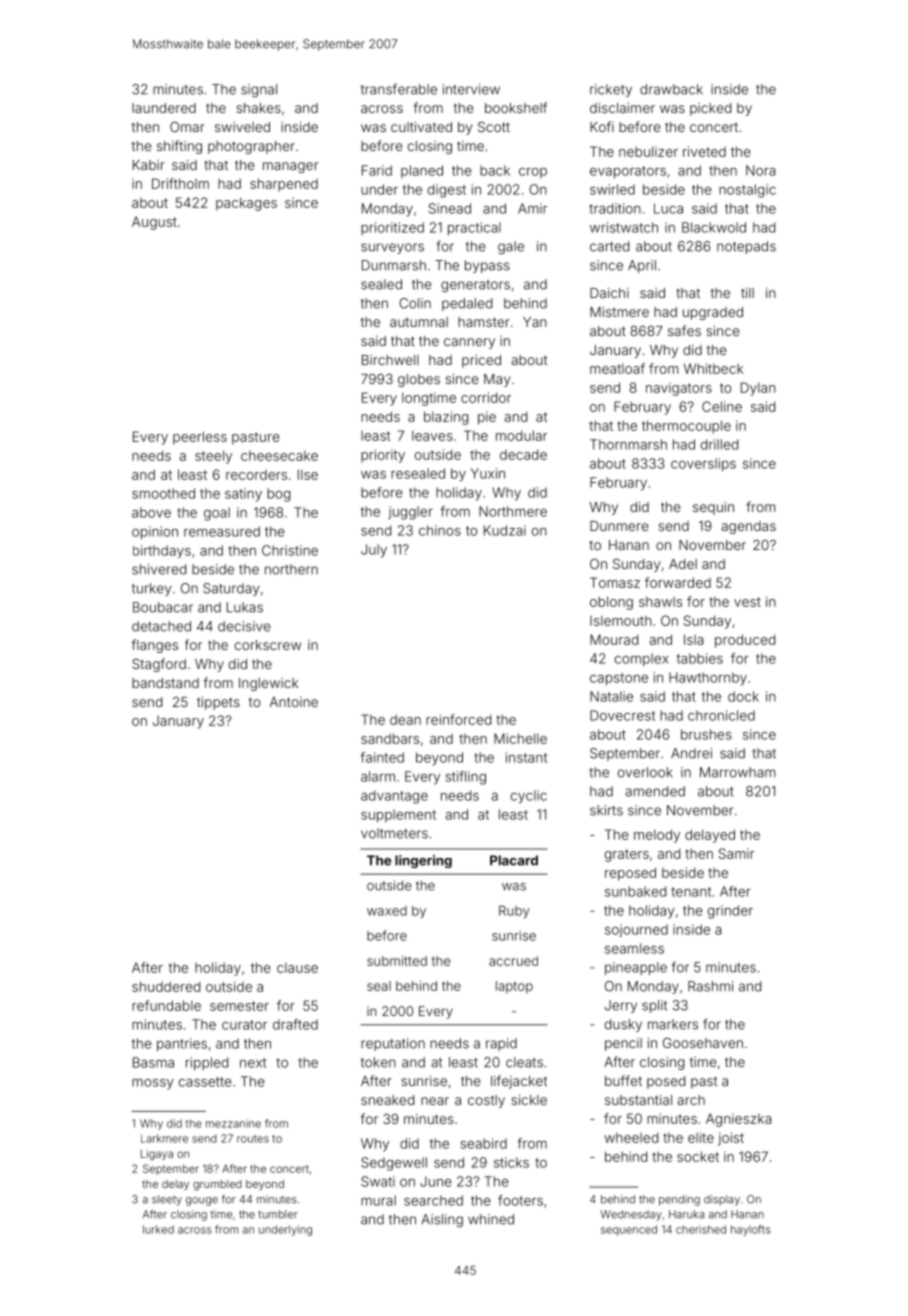  Describe the element at coordinates (394, 797) in the screenshot. I see `advantage` at that location.
